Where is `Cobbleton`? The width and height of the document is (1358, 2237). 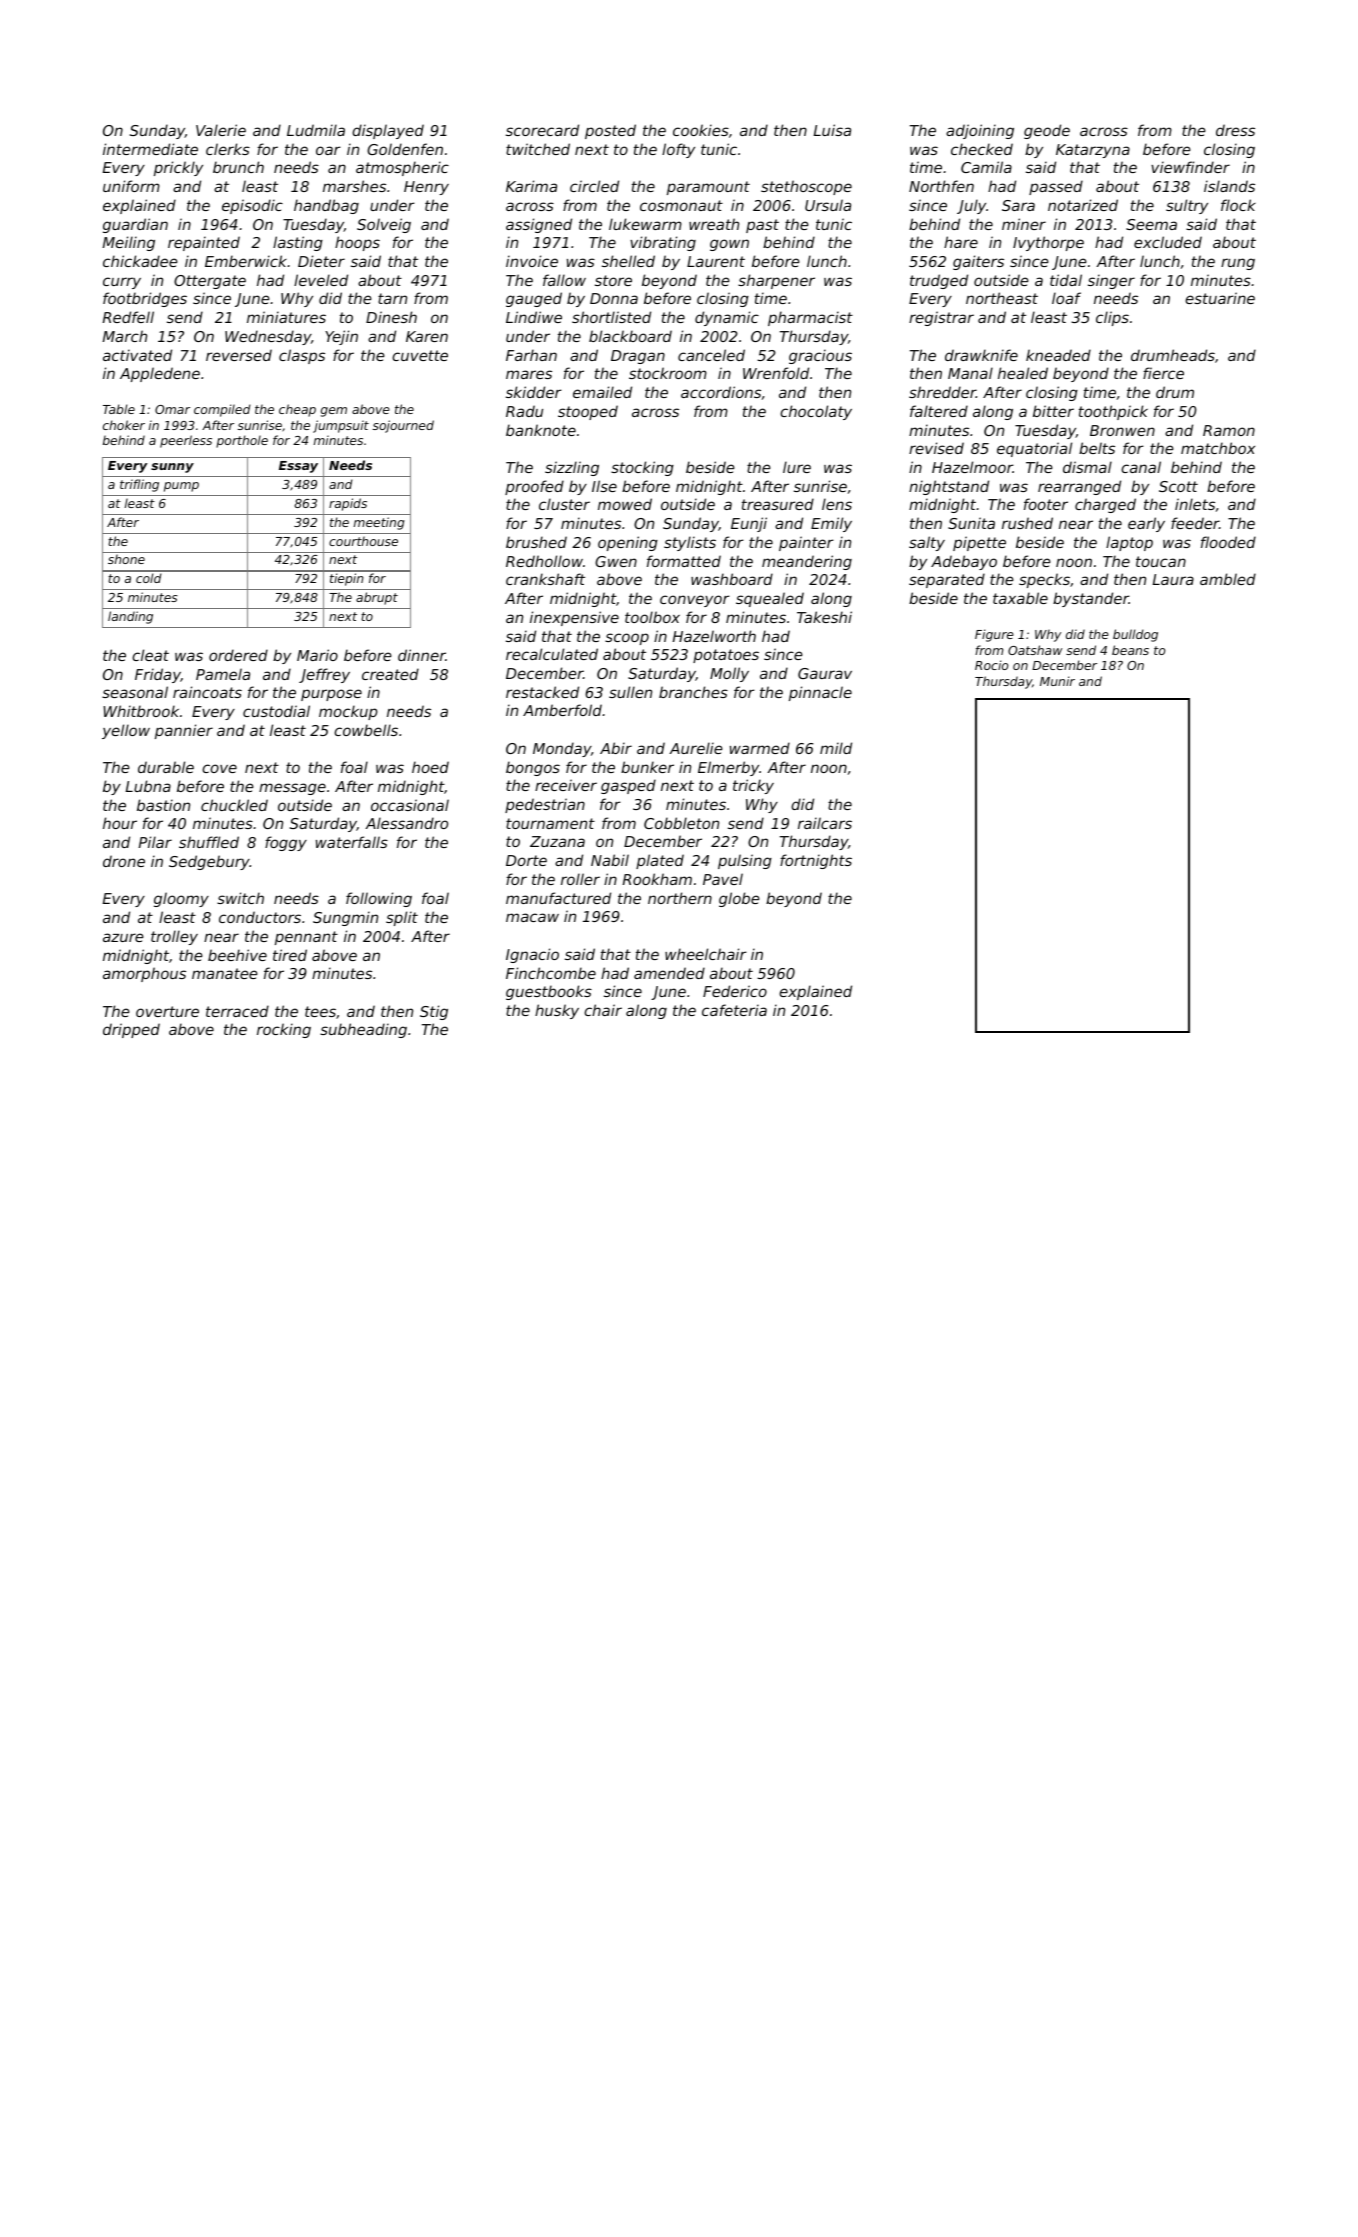 Cobbleton is located at coordinates (681, 823).
